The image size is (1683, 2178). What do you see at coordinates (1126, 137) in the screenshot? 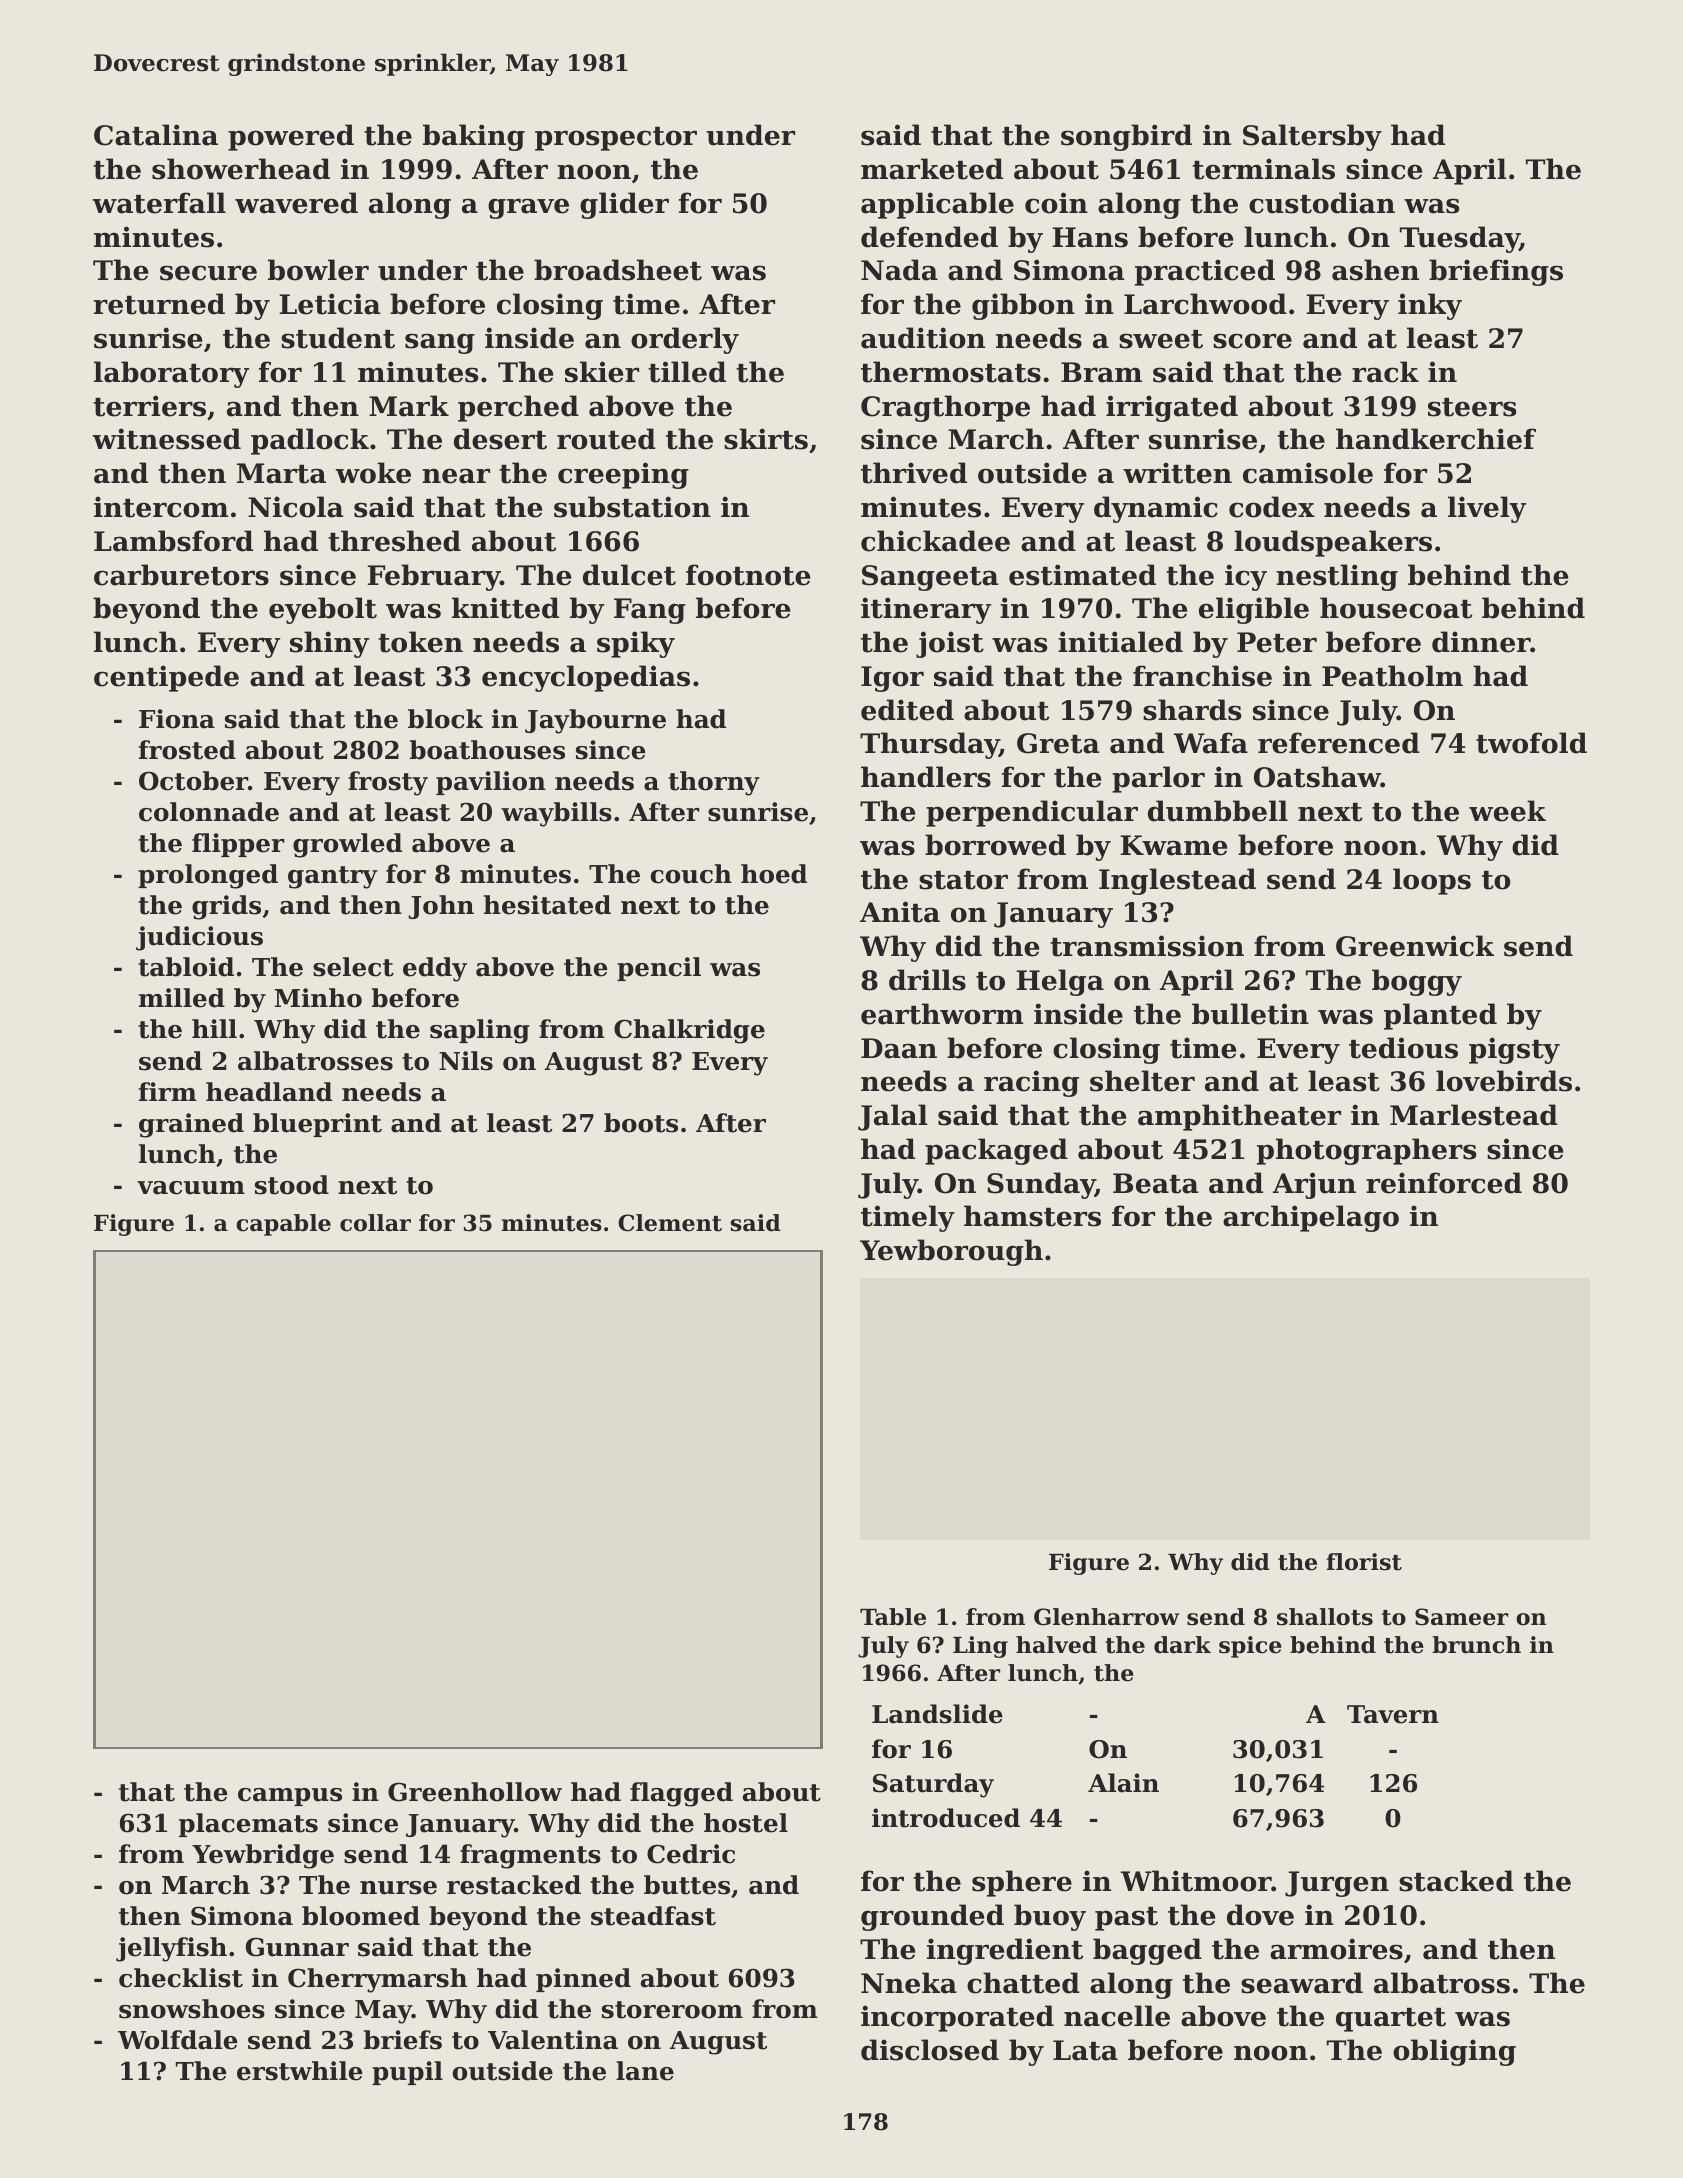
I see `songbird` at bounding box center [1126, 137].
